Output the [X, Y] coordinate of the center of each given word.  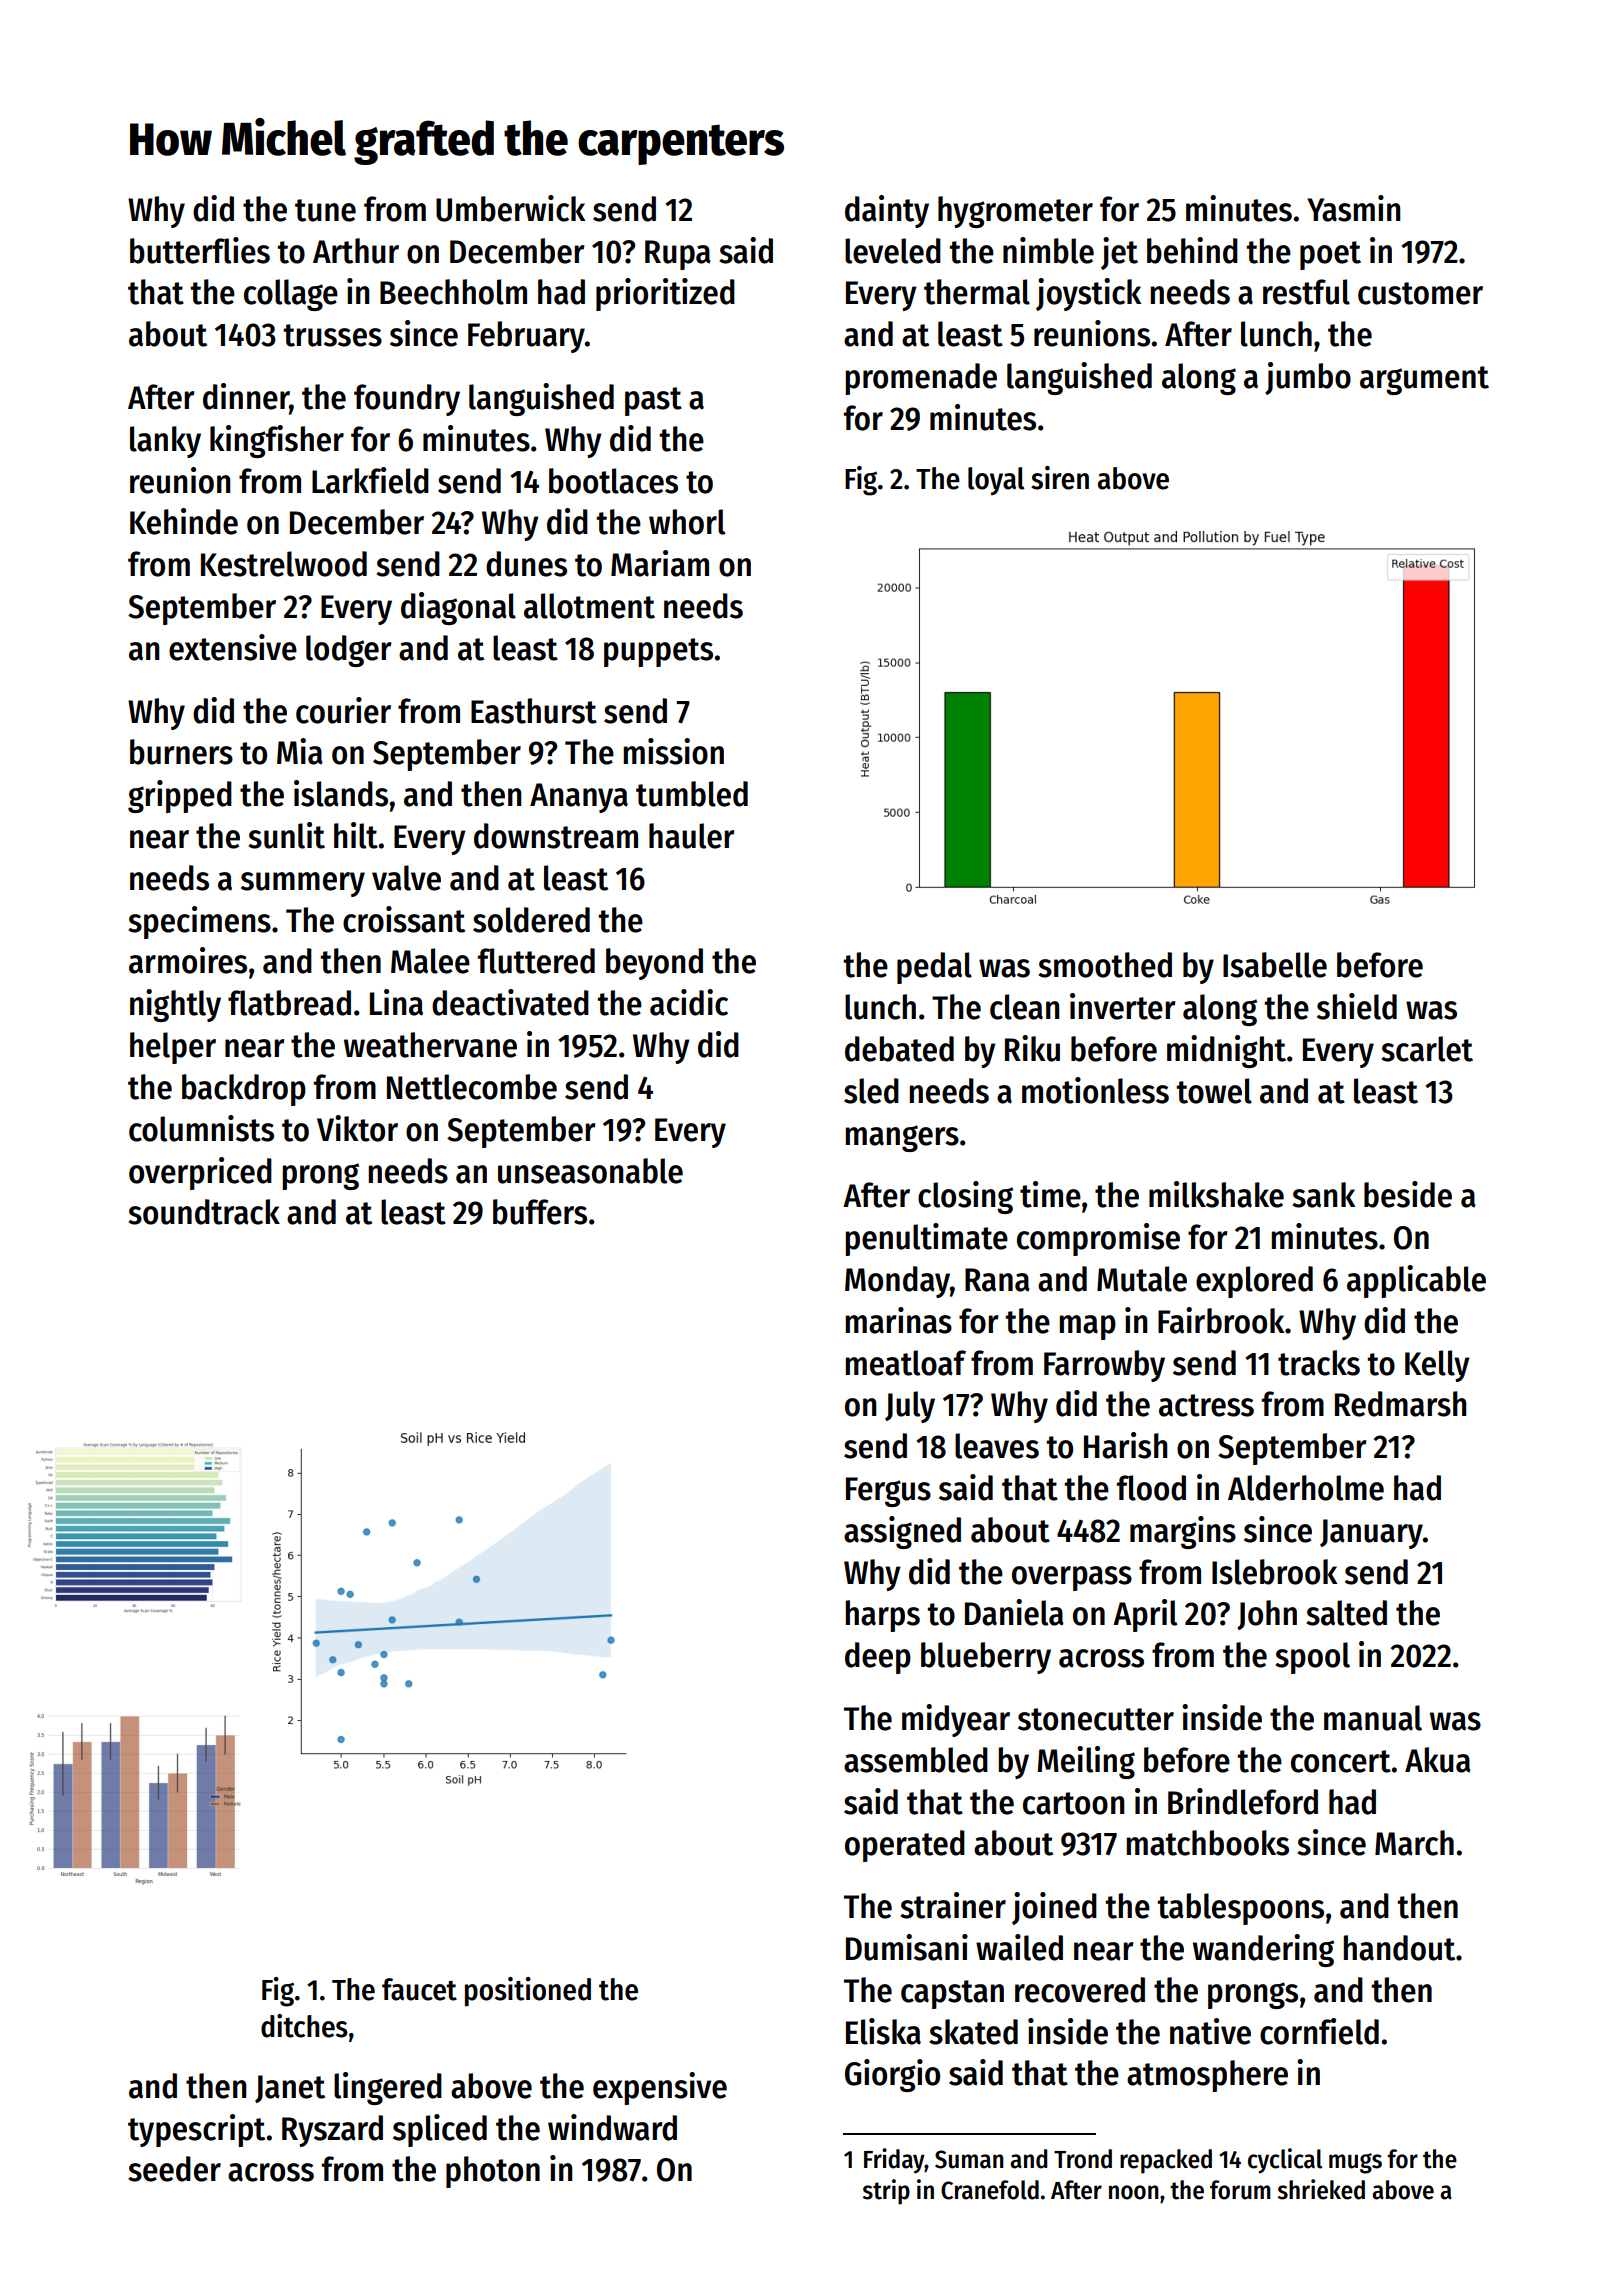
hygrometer [1015, 212]
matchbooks [1207, 1843]
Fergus [888, 1492]
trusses [332, 335]
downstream [556, 836]
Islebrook [1275, 1572]
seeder [174, 2169]
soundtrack [204, 1212]
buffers [540, 1212]
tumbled [692, 794]
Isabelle [1275, 965]
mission [673, 751]
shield [1357, 1006]
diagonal [458, 608]
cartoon [1073, 1803]
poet [1330, 255]
